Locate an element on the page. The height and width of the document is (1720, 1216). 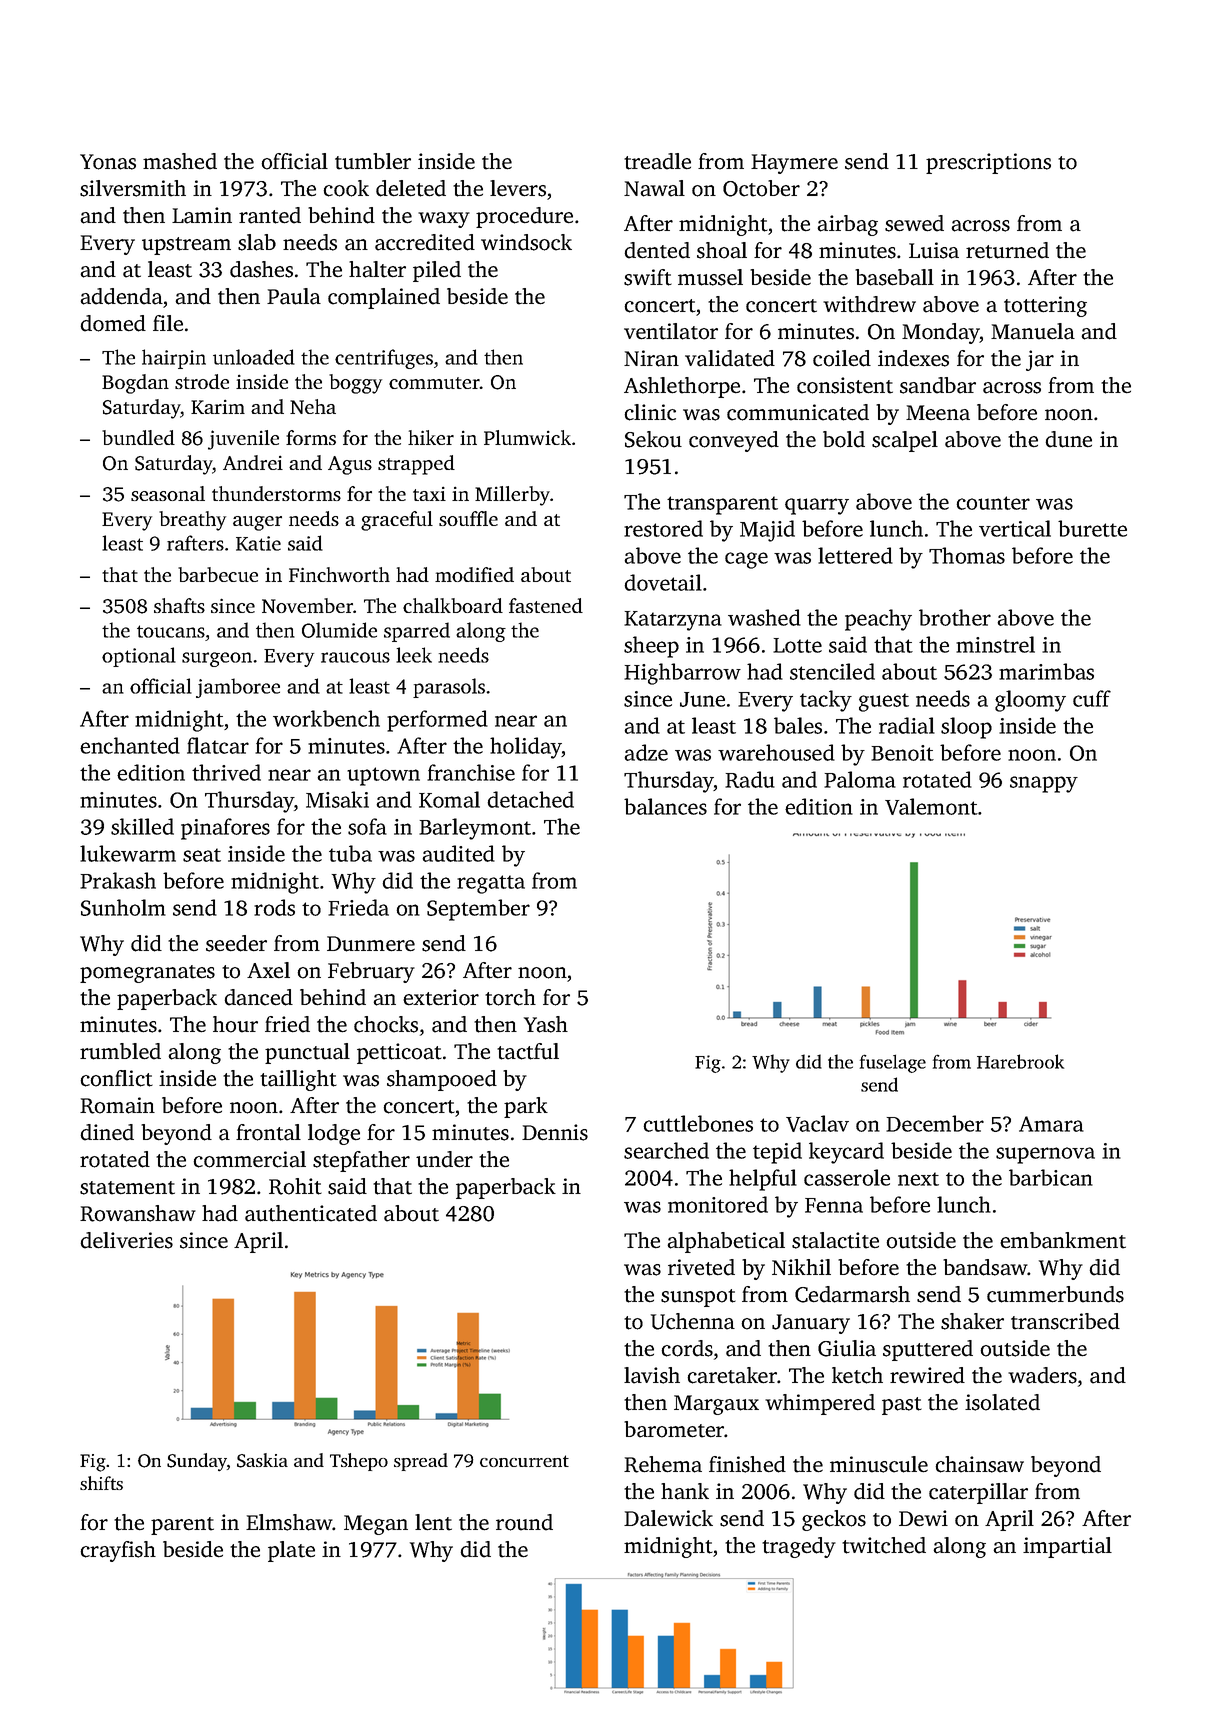
plate is located at coordinates (291, 1551).
